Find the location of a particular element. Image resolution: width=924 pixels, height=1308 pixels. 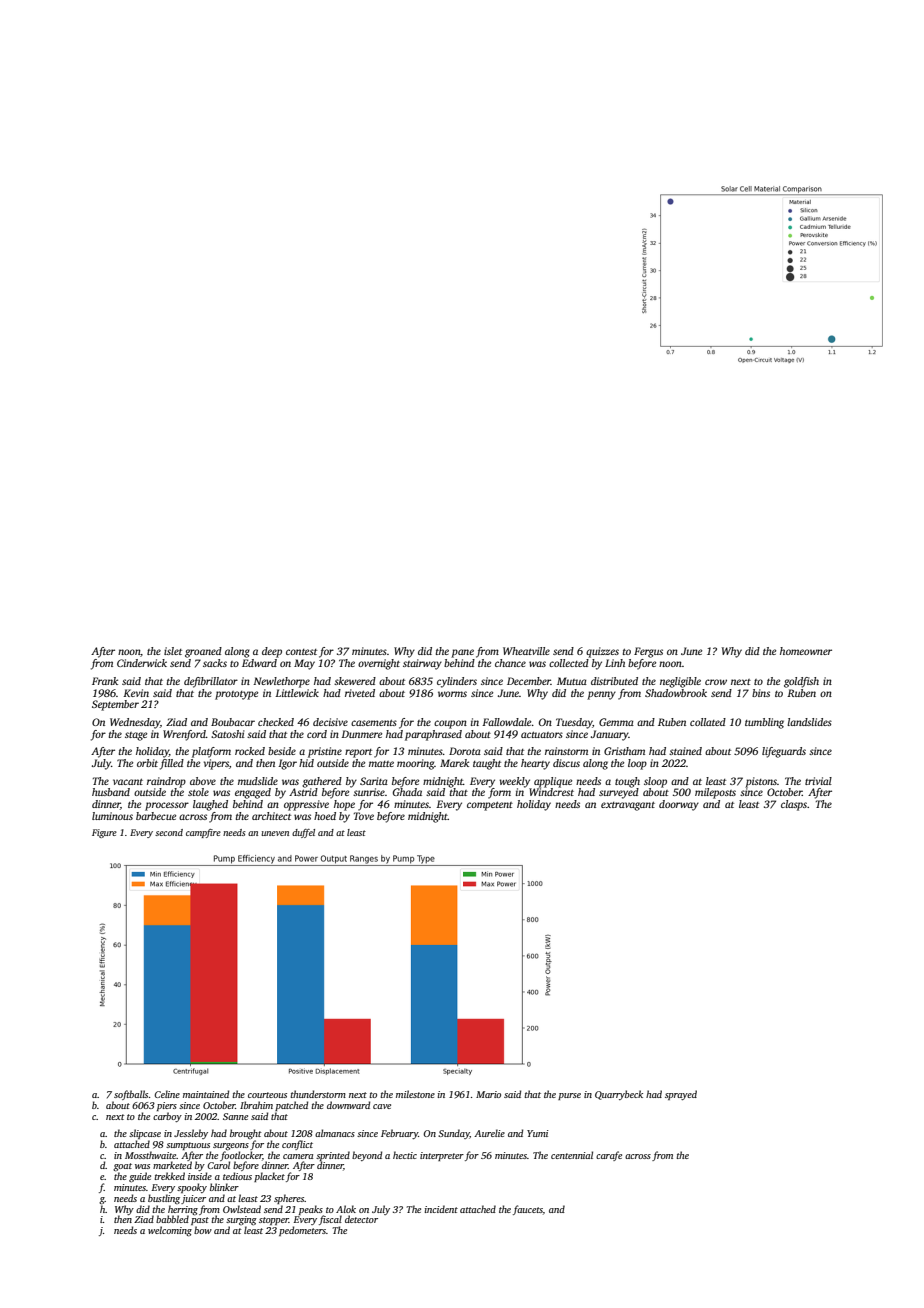

doorway is located at coordinates (679, 805).
